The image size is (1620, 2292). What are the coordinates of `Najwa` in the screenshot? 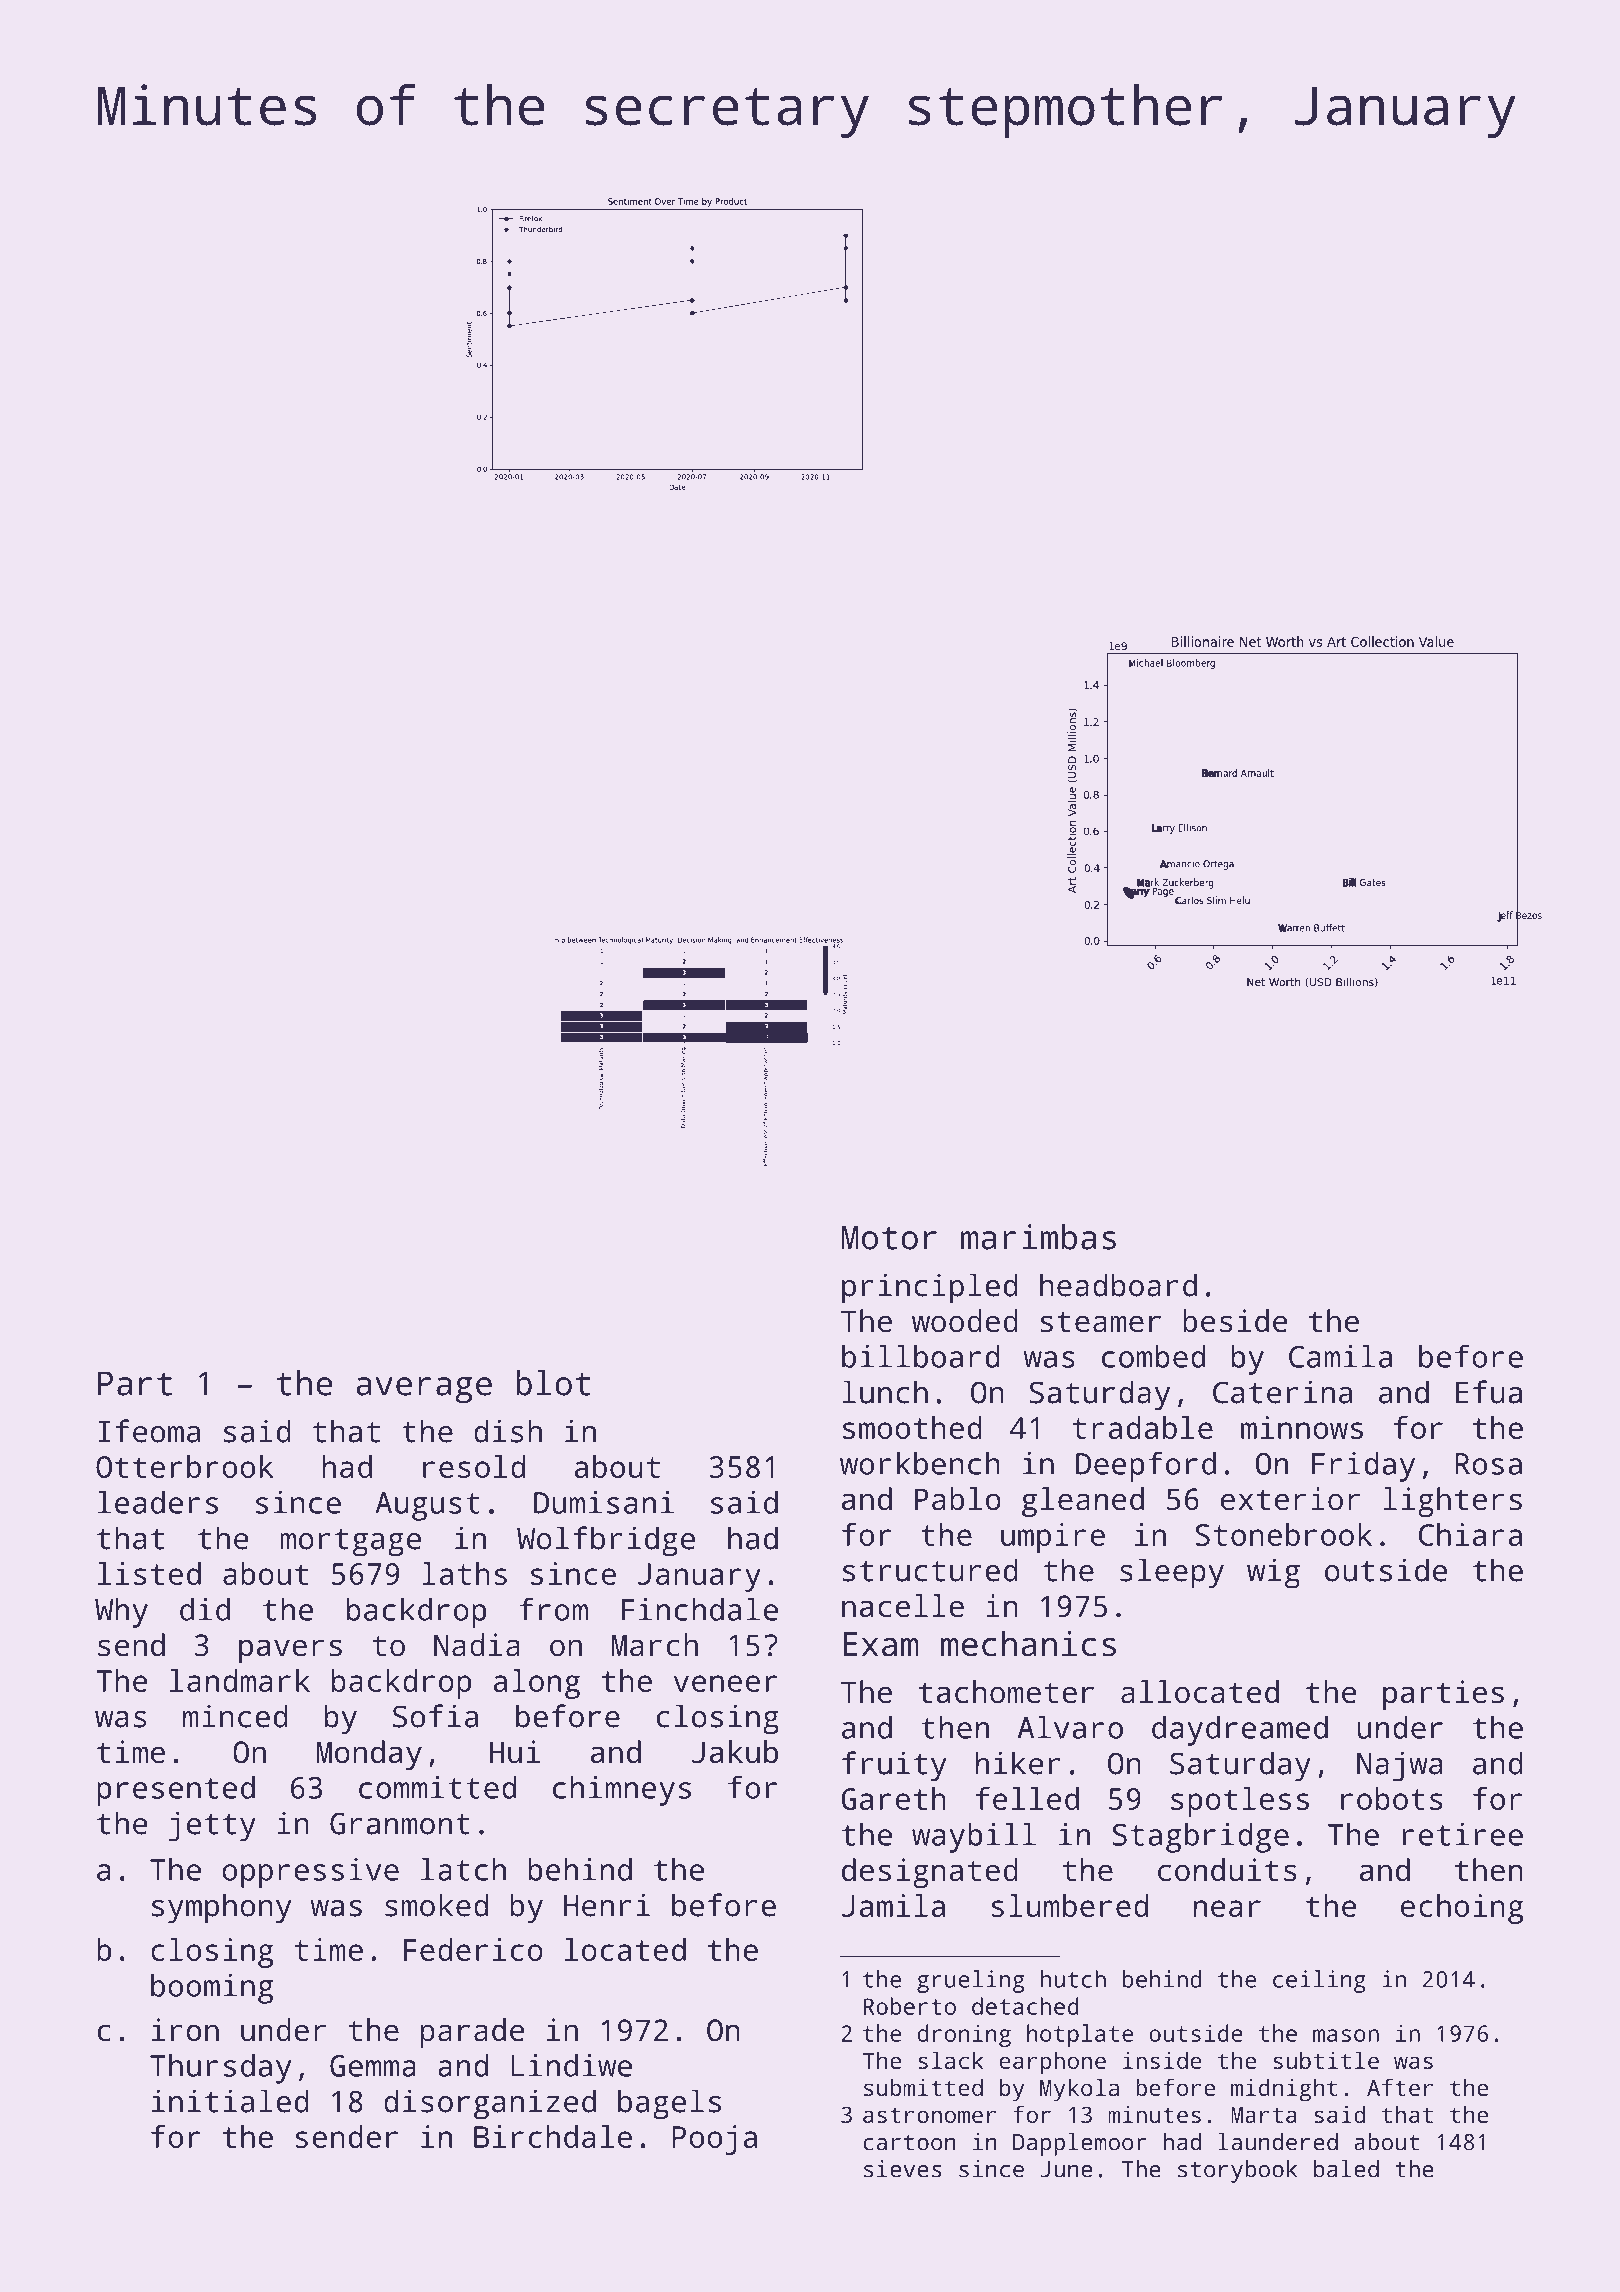 It's located at (1400, 1766).
